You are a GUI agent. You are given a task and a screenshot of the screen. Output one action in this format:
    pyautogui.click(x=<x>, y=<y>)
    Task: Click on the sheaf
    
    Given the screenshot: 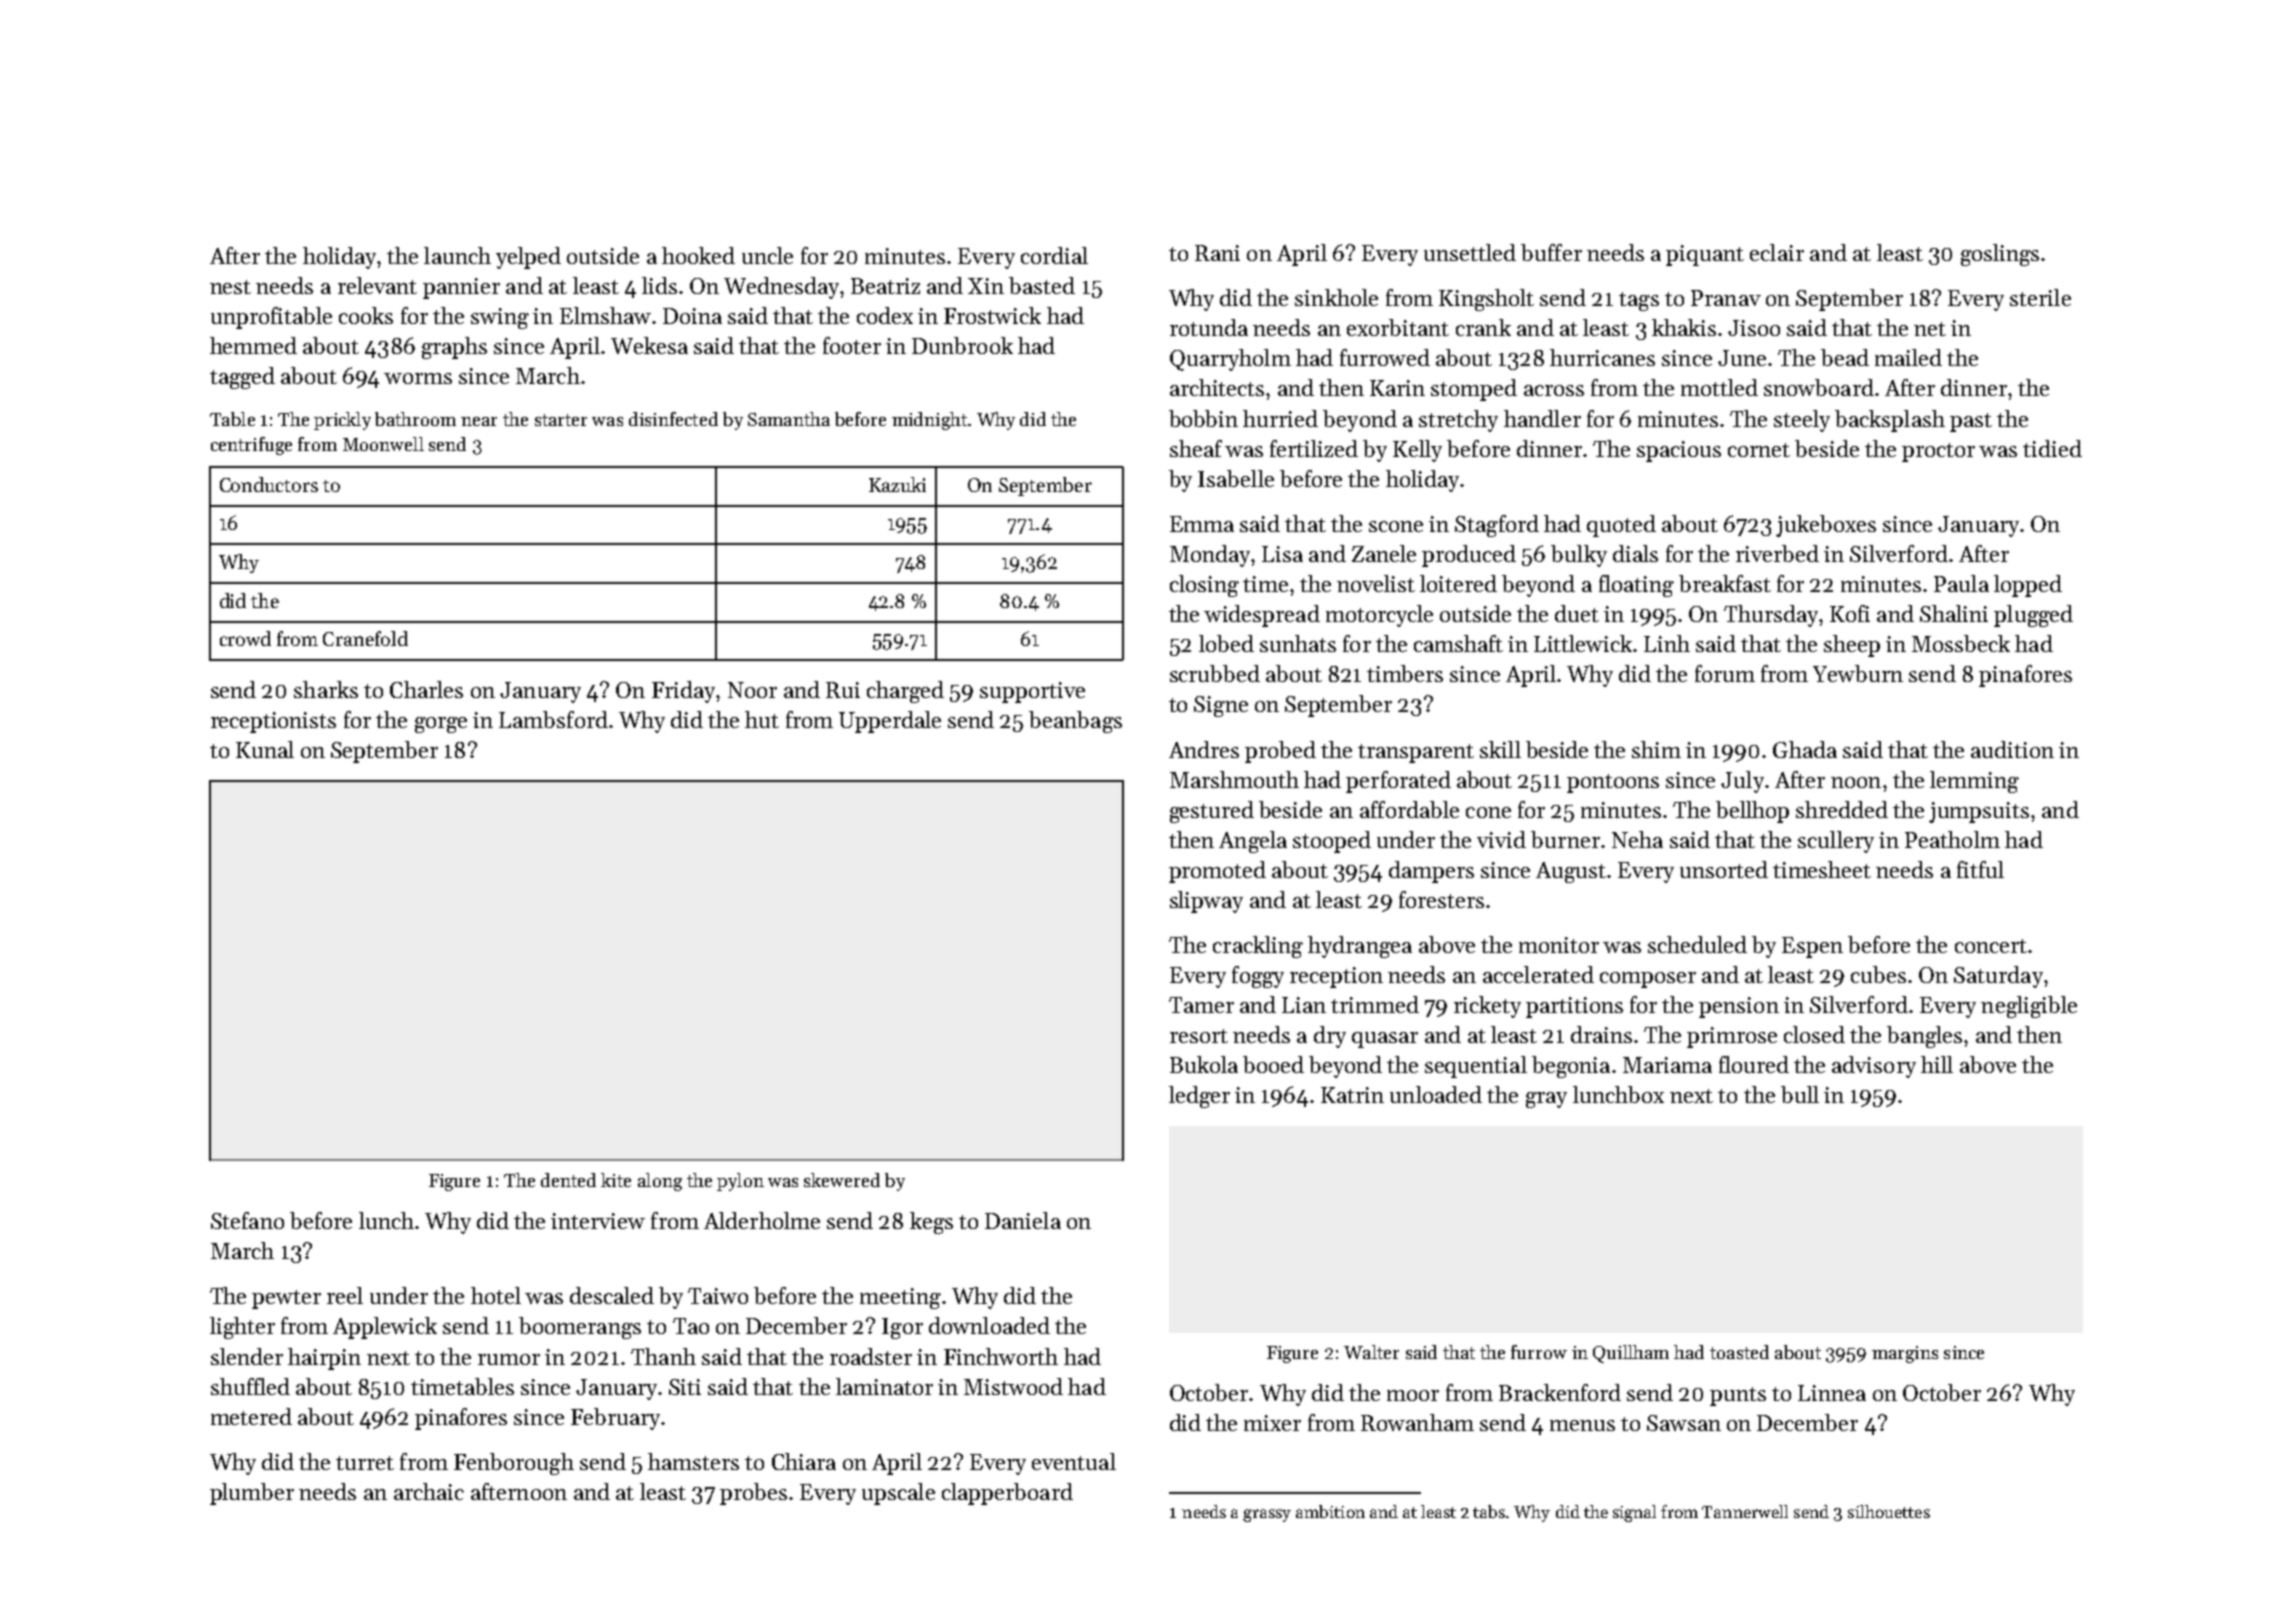 What is the action you would take?
    pyautogui.click(x=1196, y=448)
